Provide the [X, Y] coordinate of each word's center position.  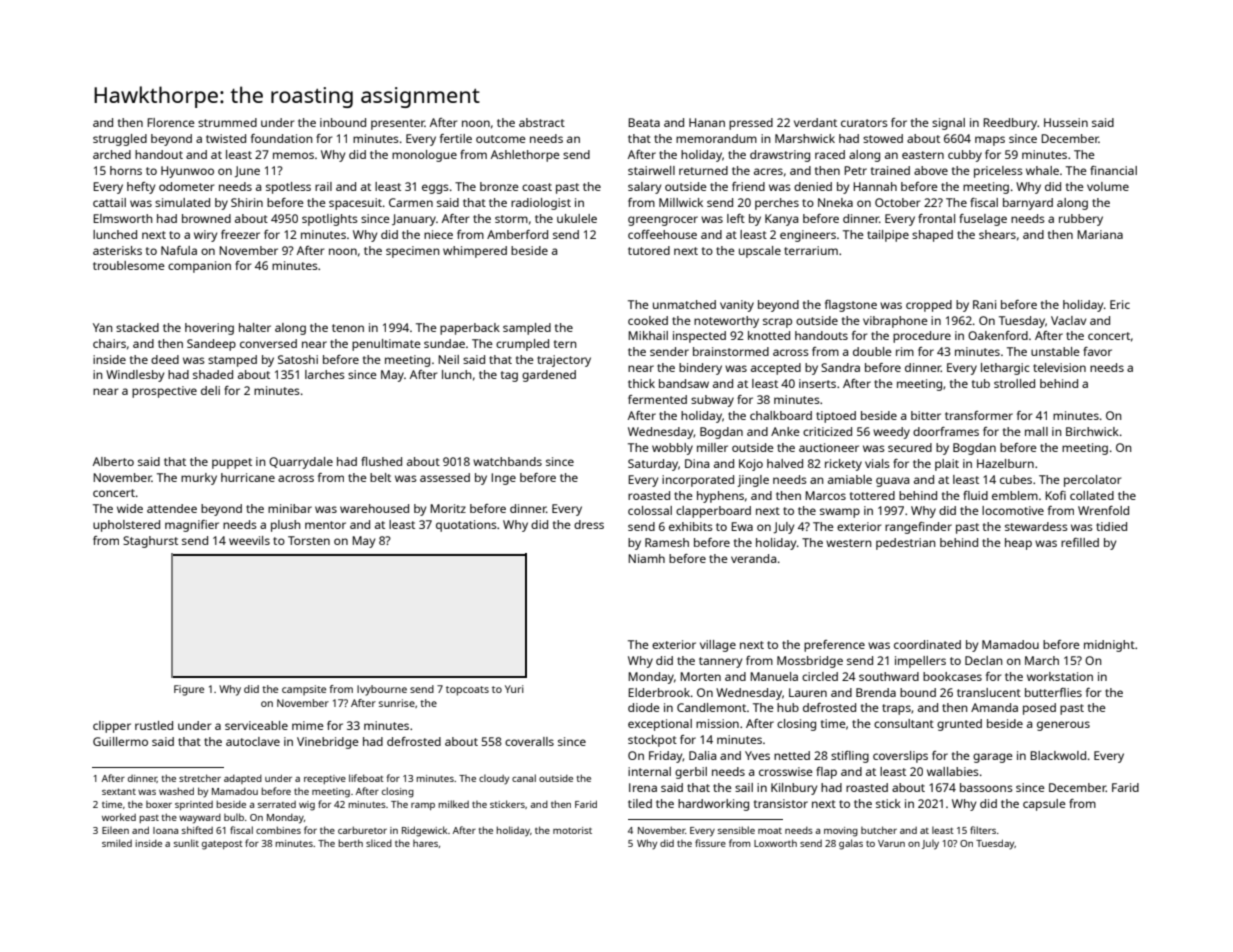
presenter [398, 124]
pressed [751, 124]
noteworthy [726, 322]
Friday [666, 757]
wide [130, 508]
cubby [965, 156]
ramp [423, 806]
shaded [213, 374]
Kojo [751, 465]
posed [1039, 709]
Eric [1120, 304]
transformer [979, 415]
